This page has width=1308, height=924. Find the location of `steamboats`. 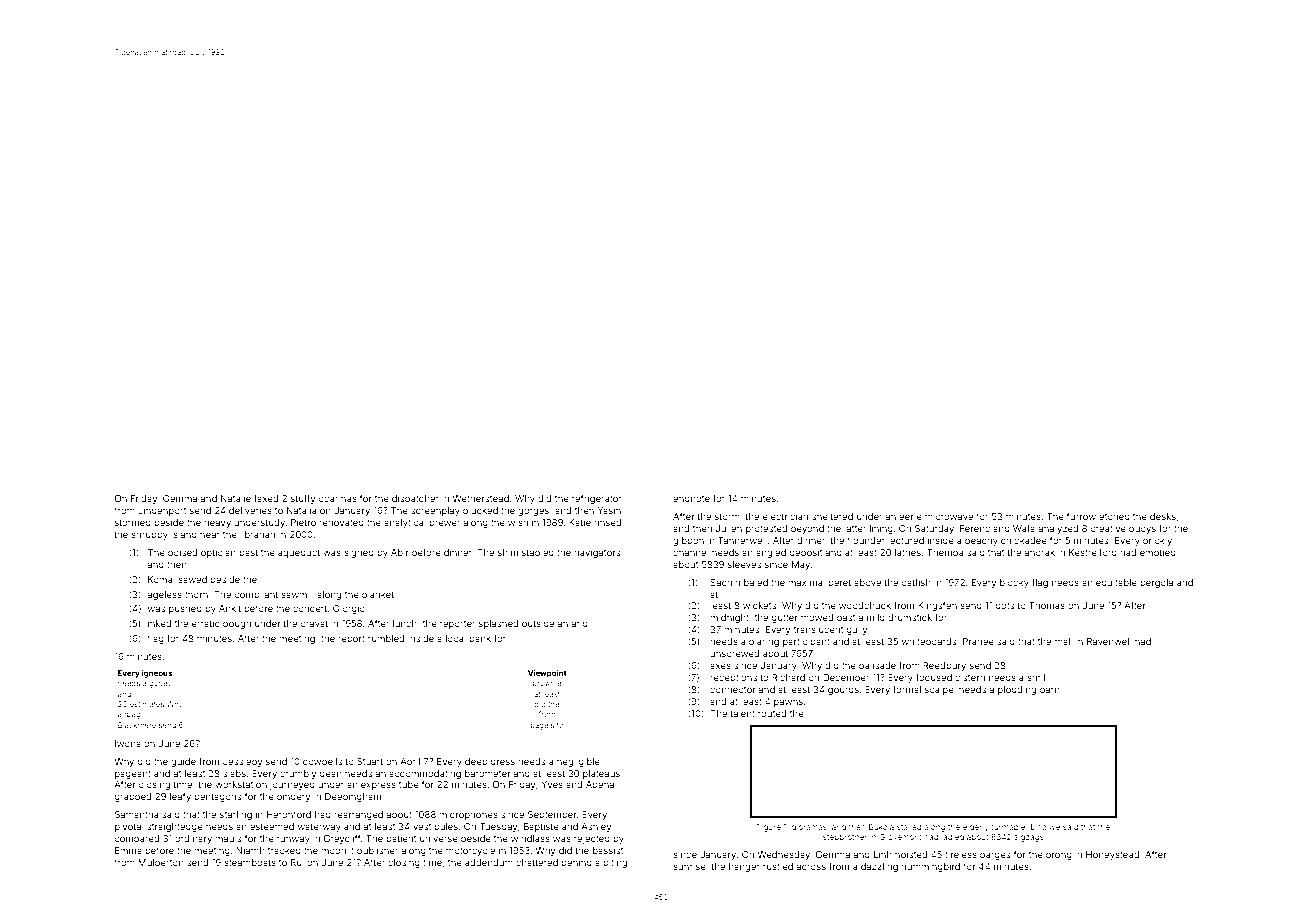

steamboats is located at coordinates (250, 862).
